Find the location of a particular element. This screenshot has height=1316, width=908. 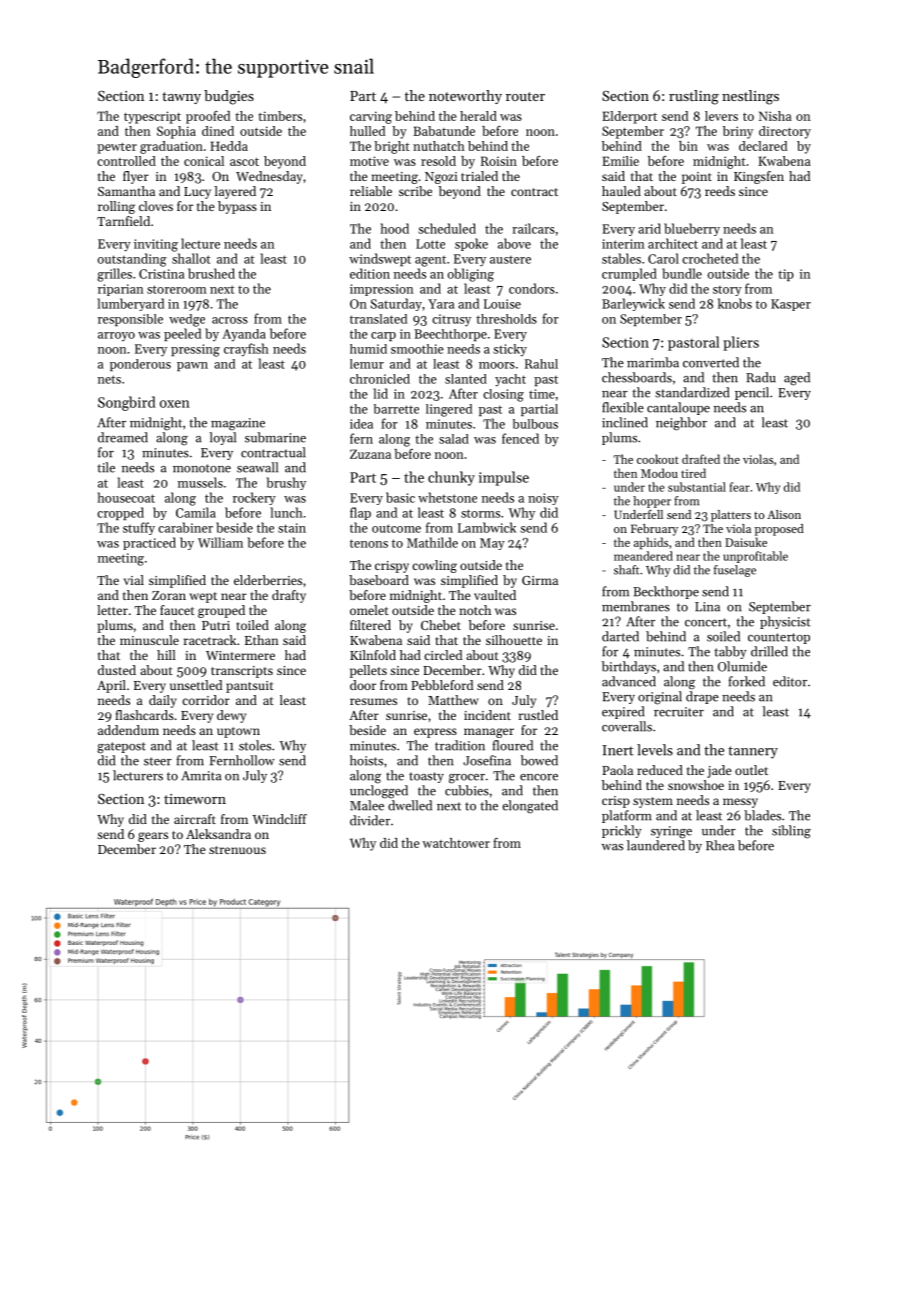

omelet is located at coordinates (369, 610).
